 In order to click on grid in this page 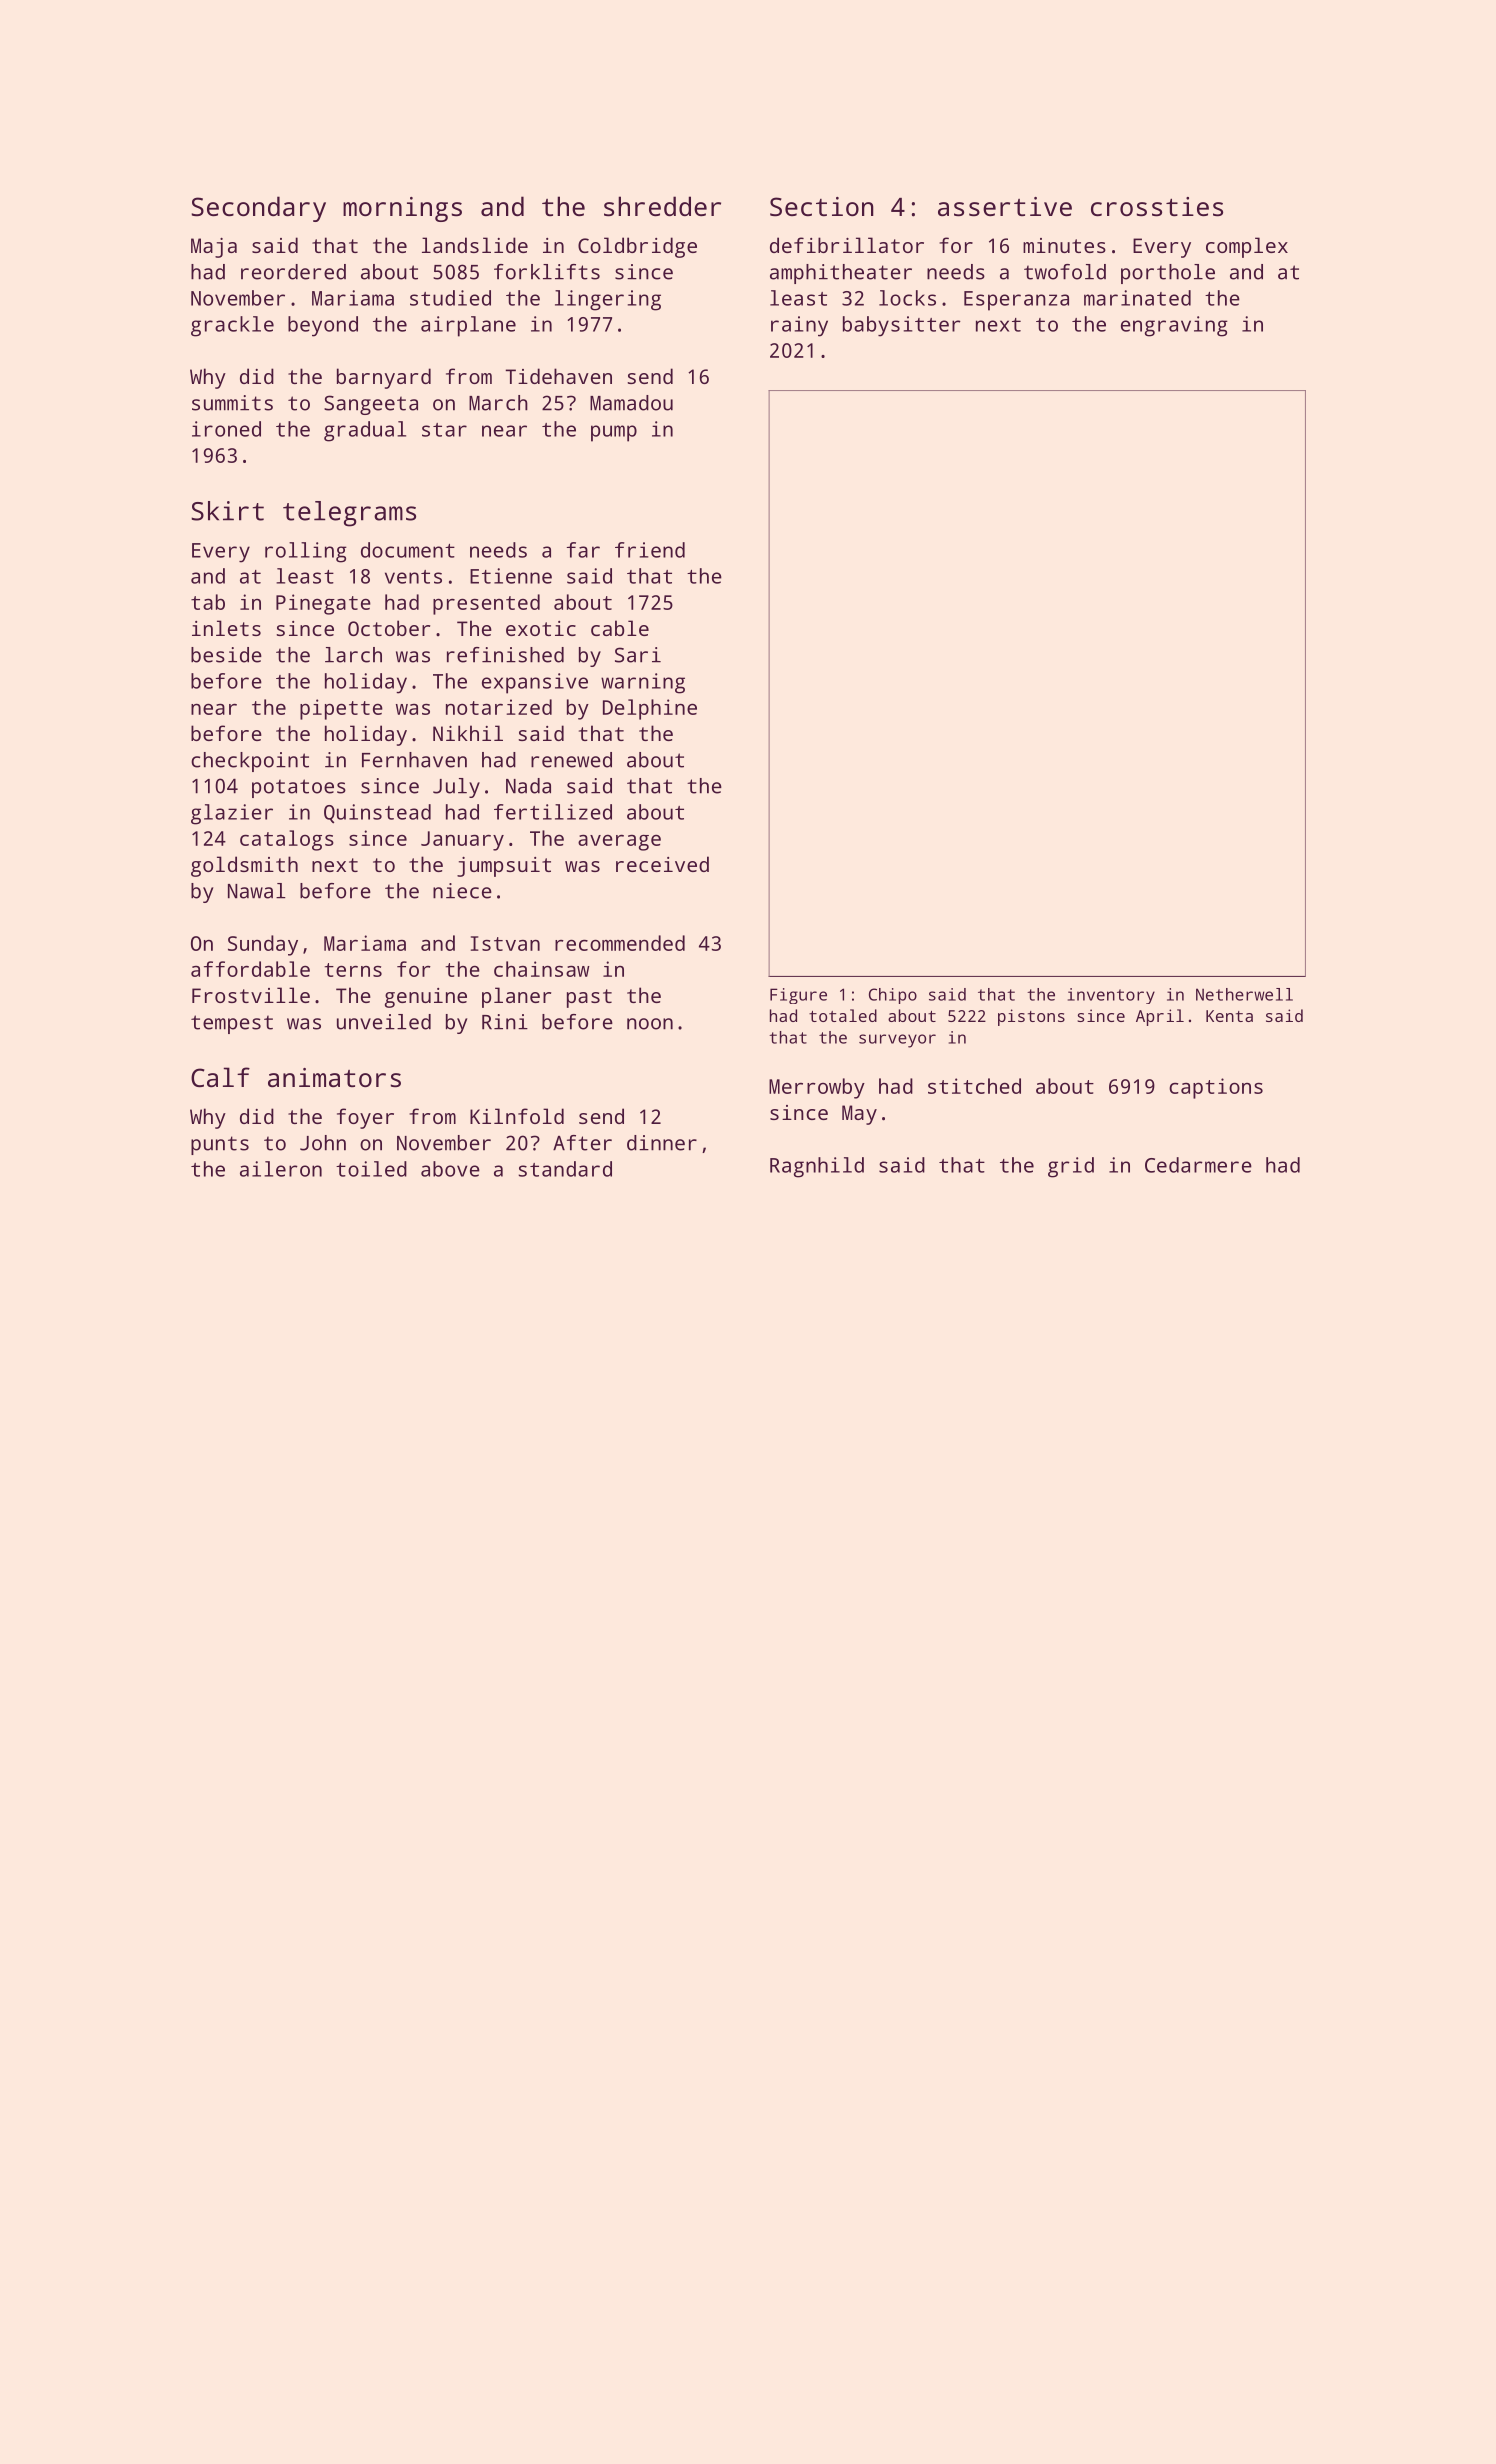, I will do `click(1071, 1167)`.
